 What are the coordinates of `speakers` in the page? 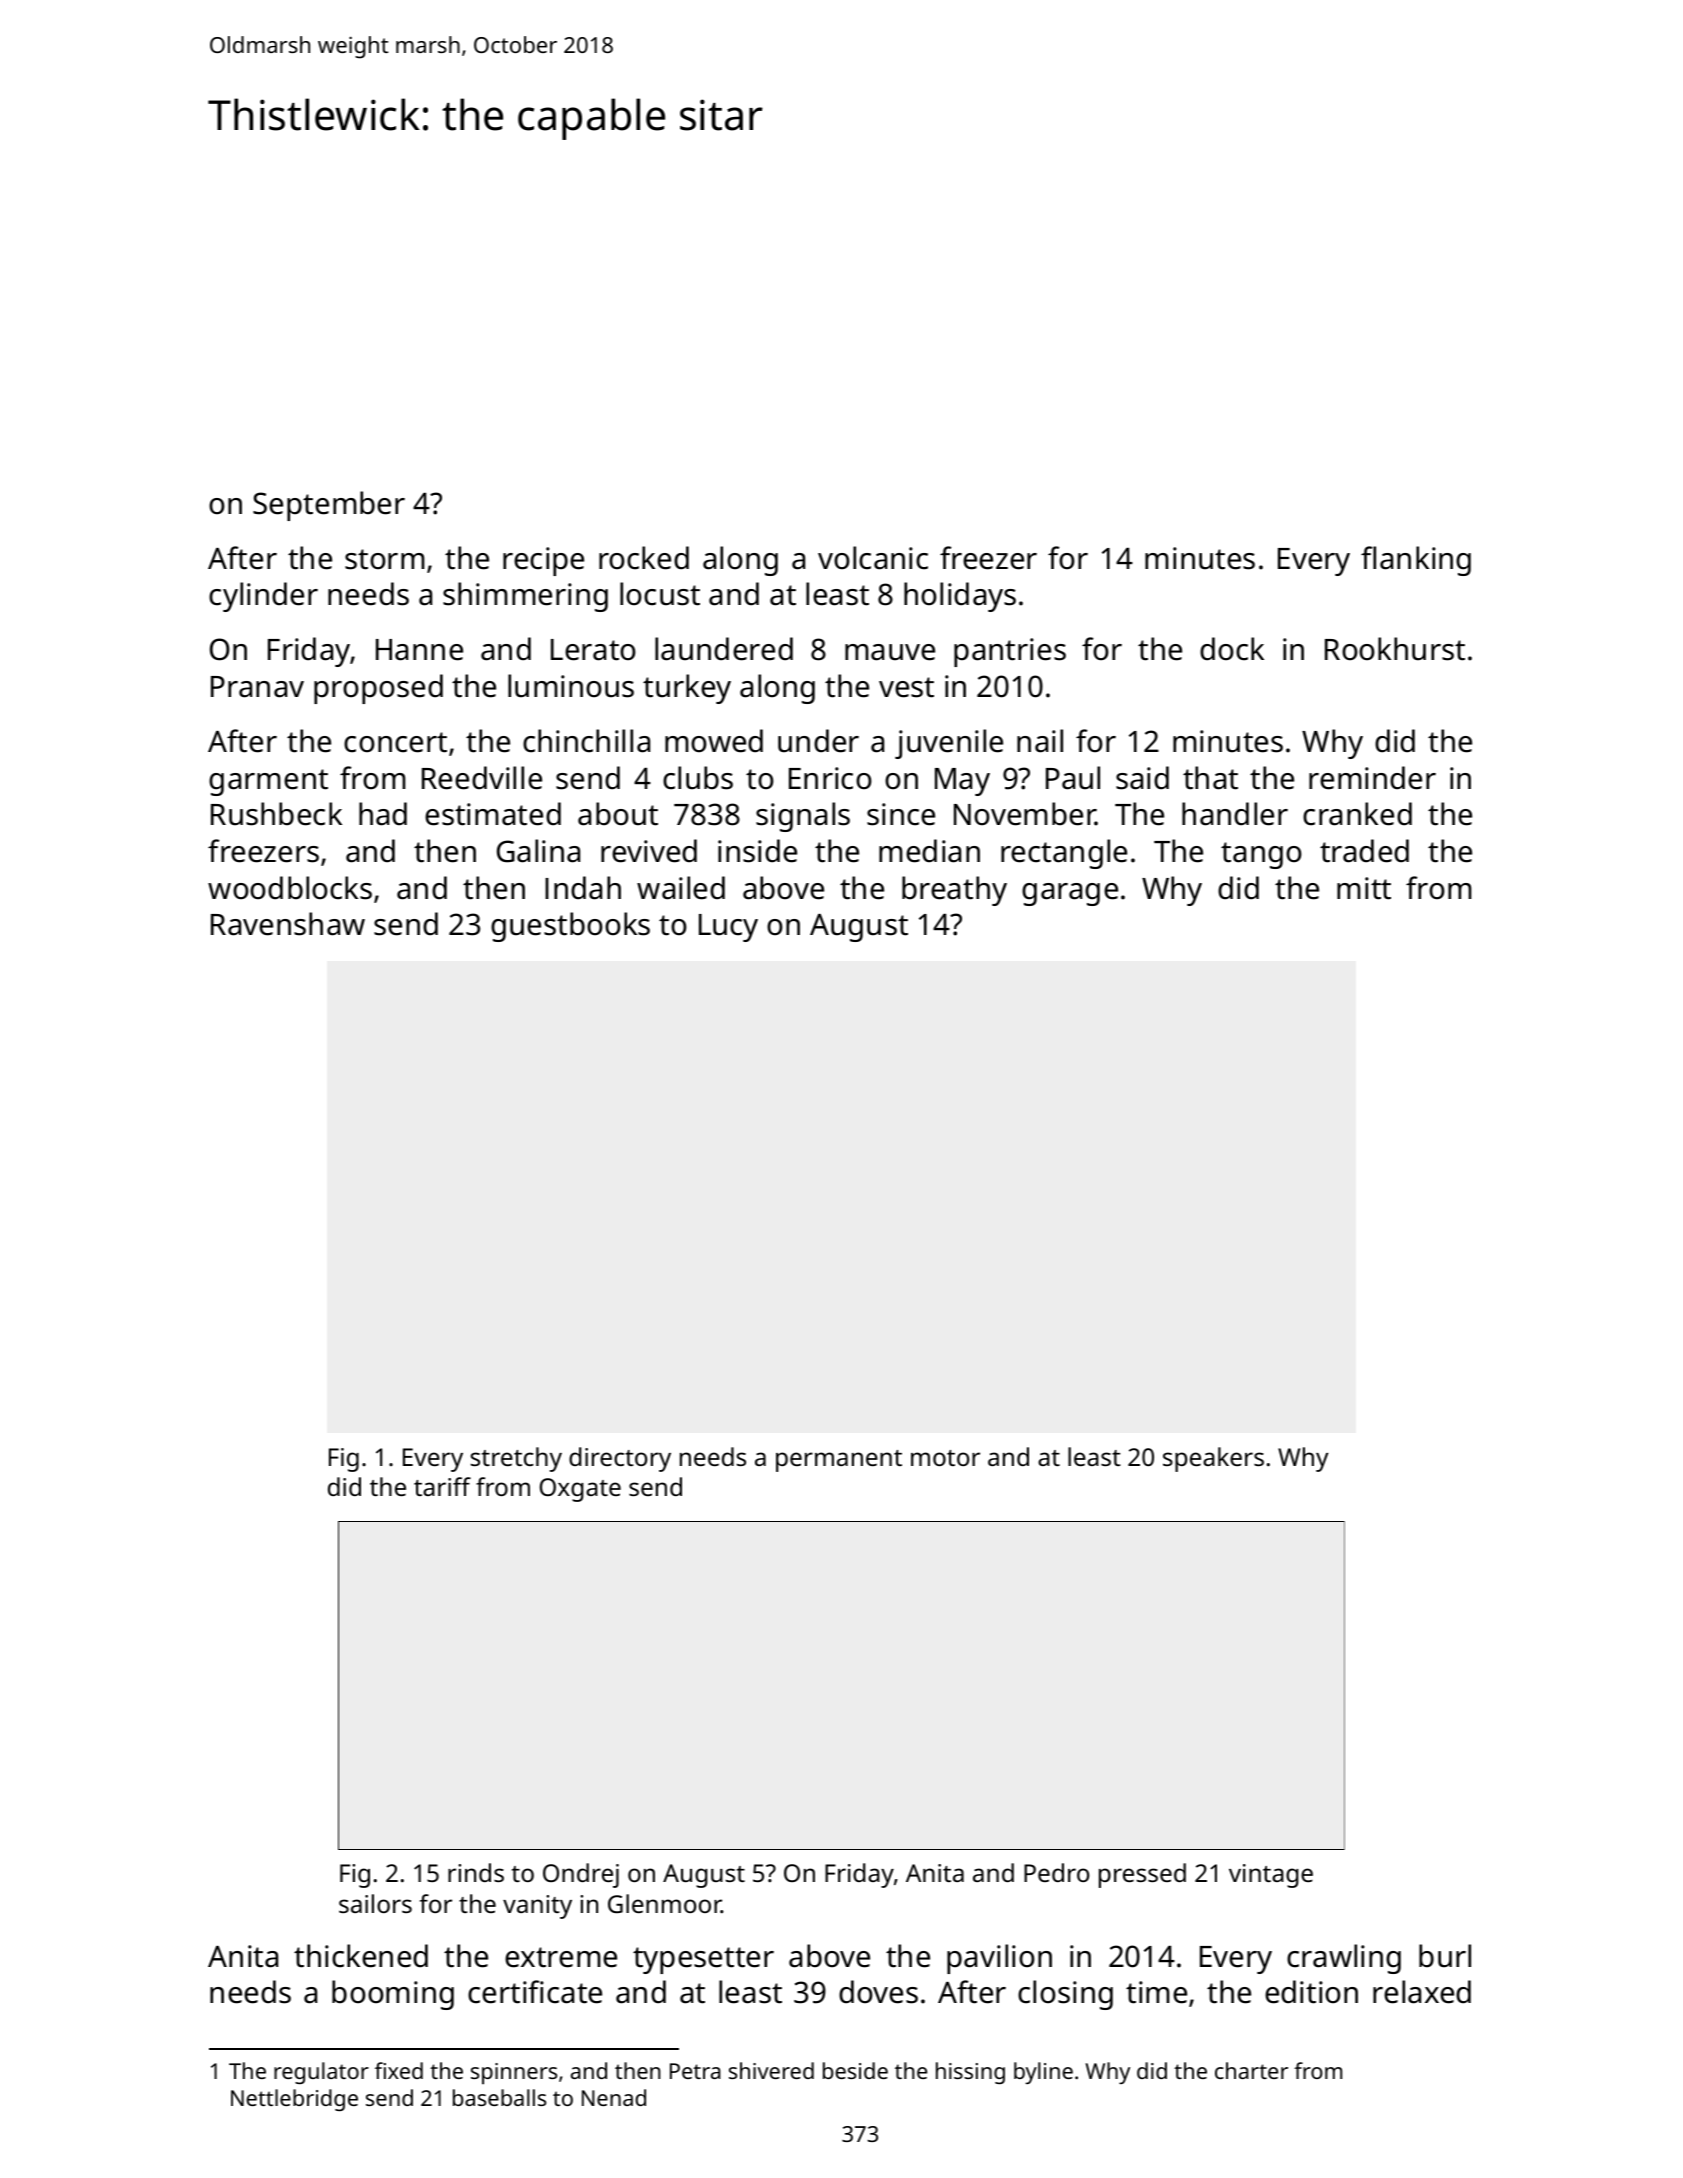 It's located at (1213, 1459).
